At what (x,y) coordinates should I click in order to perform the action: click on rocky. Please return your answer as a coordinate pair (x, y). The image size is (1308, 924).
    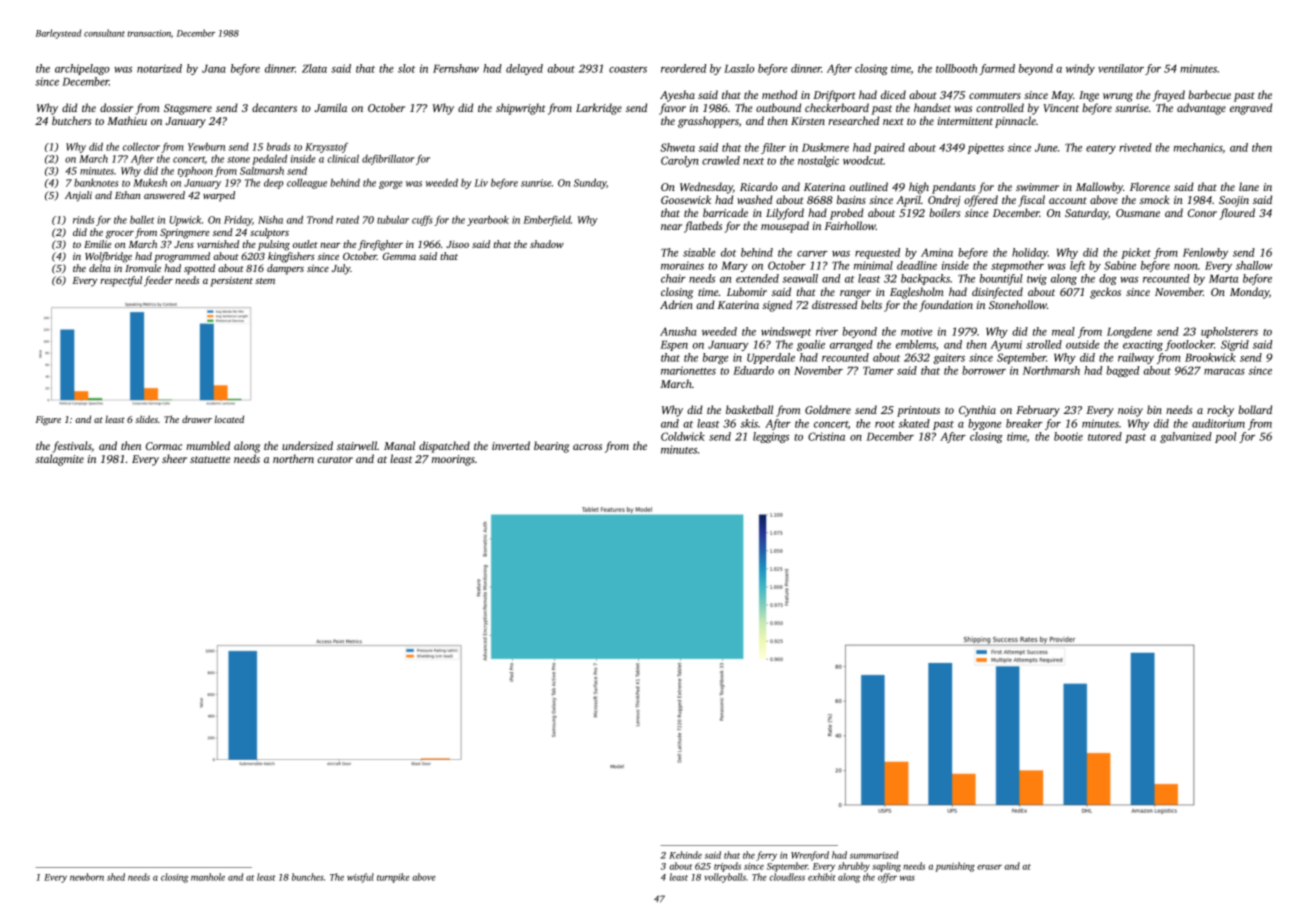
    Looking at the image, I should click on (1220, 411).
